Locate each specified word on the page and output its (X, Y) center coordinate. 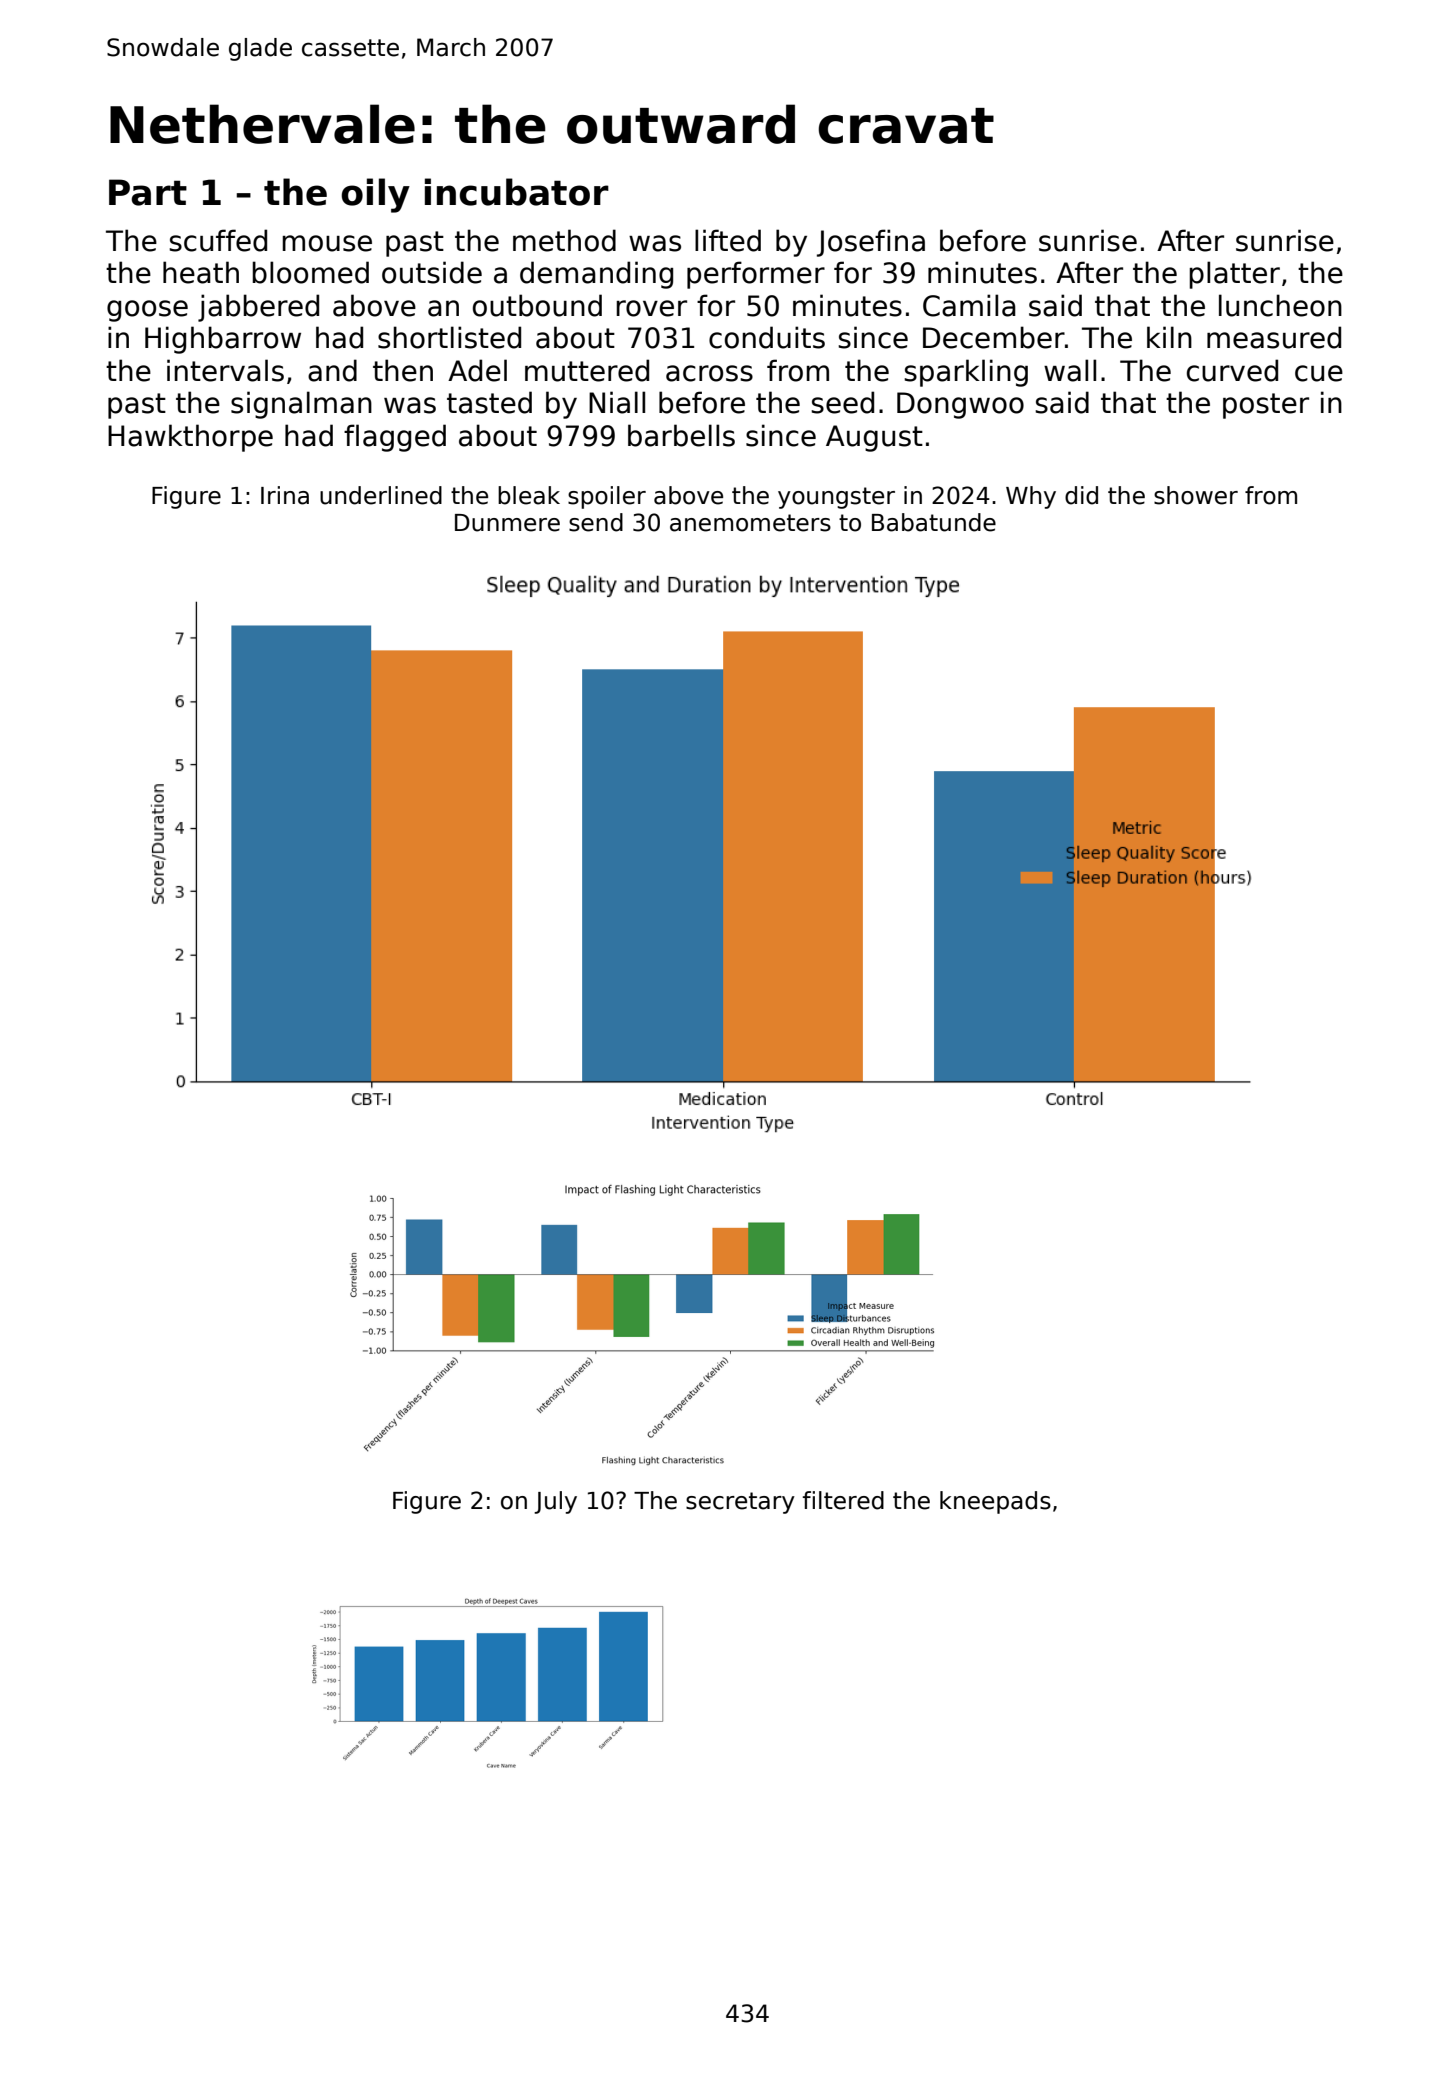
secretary (740, 1503)
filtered (843, 1500)
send (596, 522)
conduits (767, 337)
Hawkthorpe (190, 438)
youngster (836, 498)
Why (1031, 497)
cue (1319, 373)
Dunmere (507, 523)
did (1081, 495)
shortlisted (449, 337)
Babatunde (934, 522)
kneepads (995, 1502)
